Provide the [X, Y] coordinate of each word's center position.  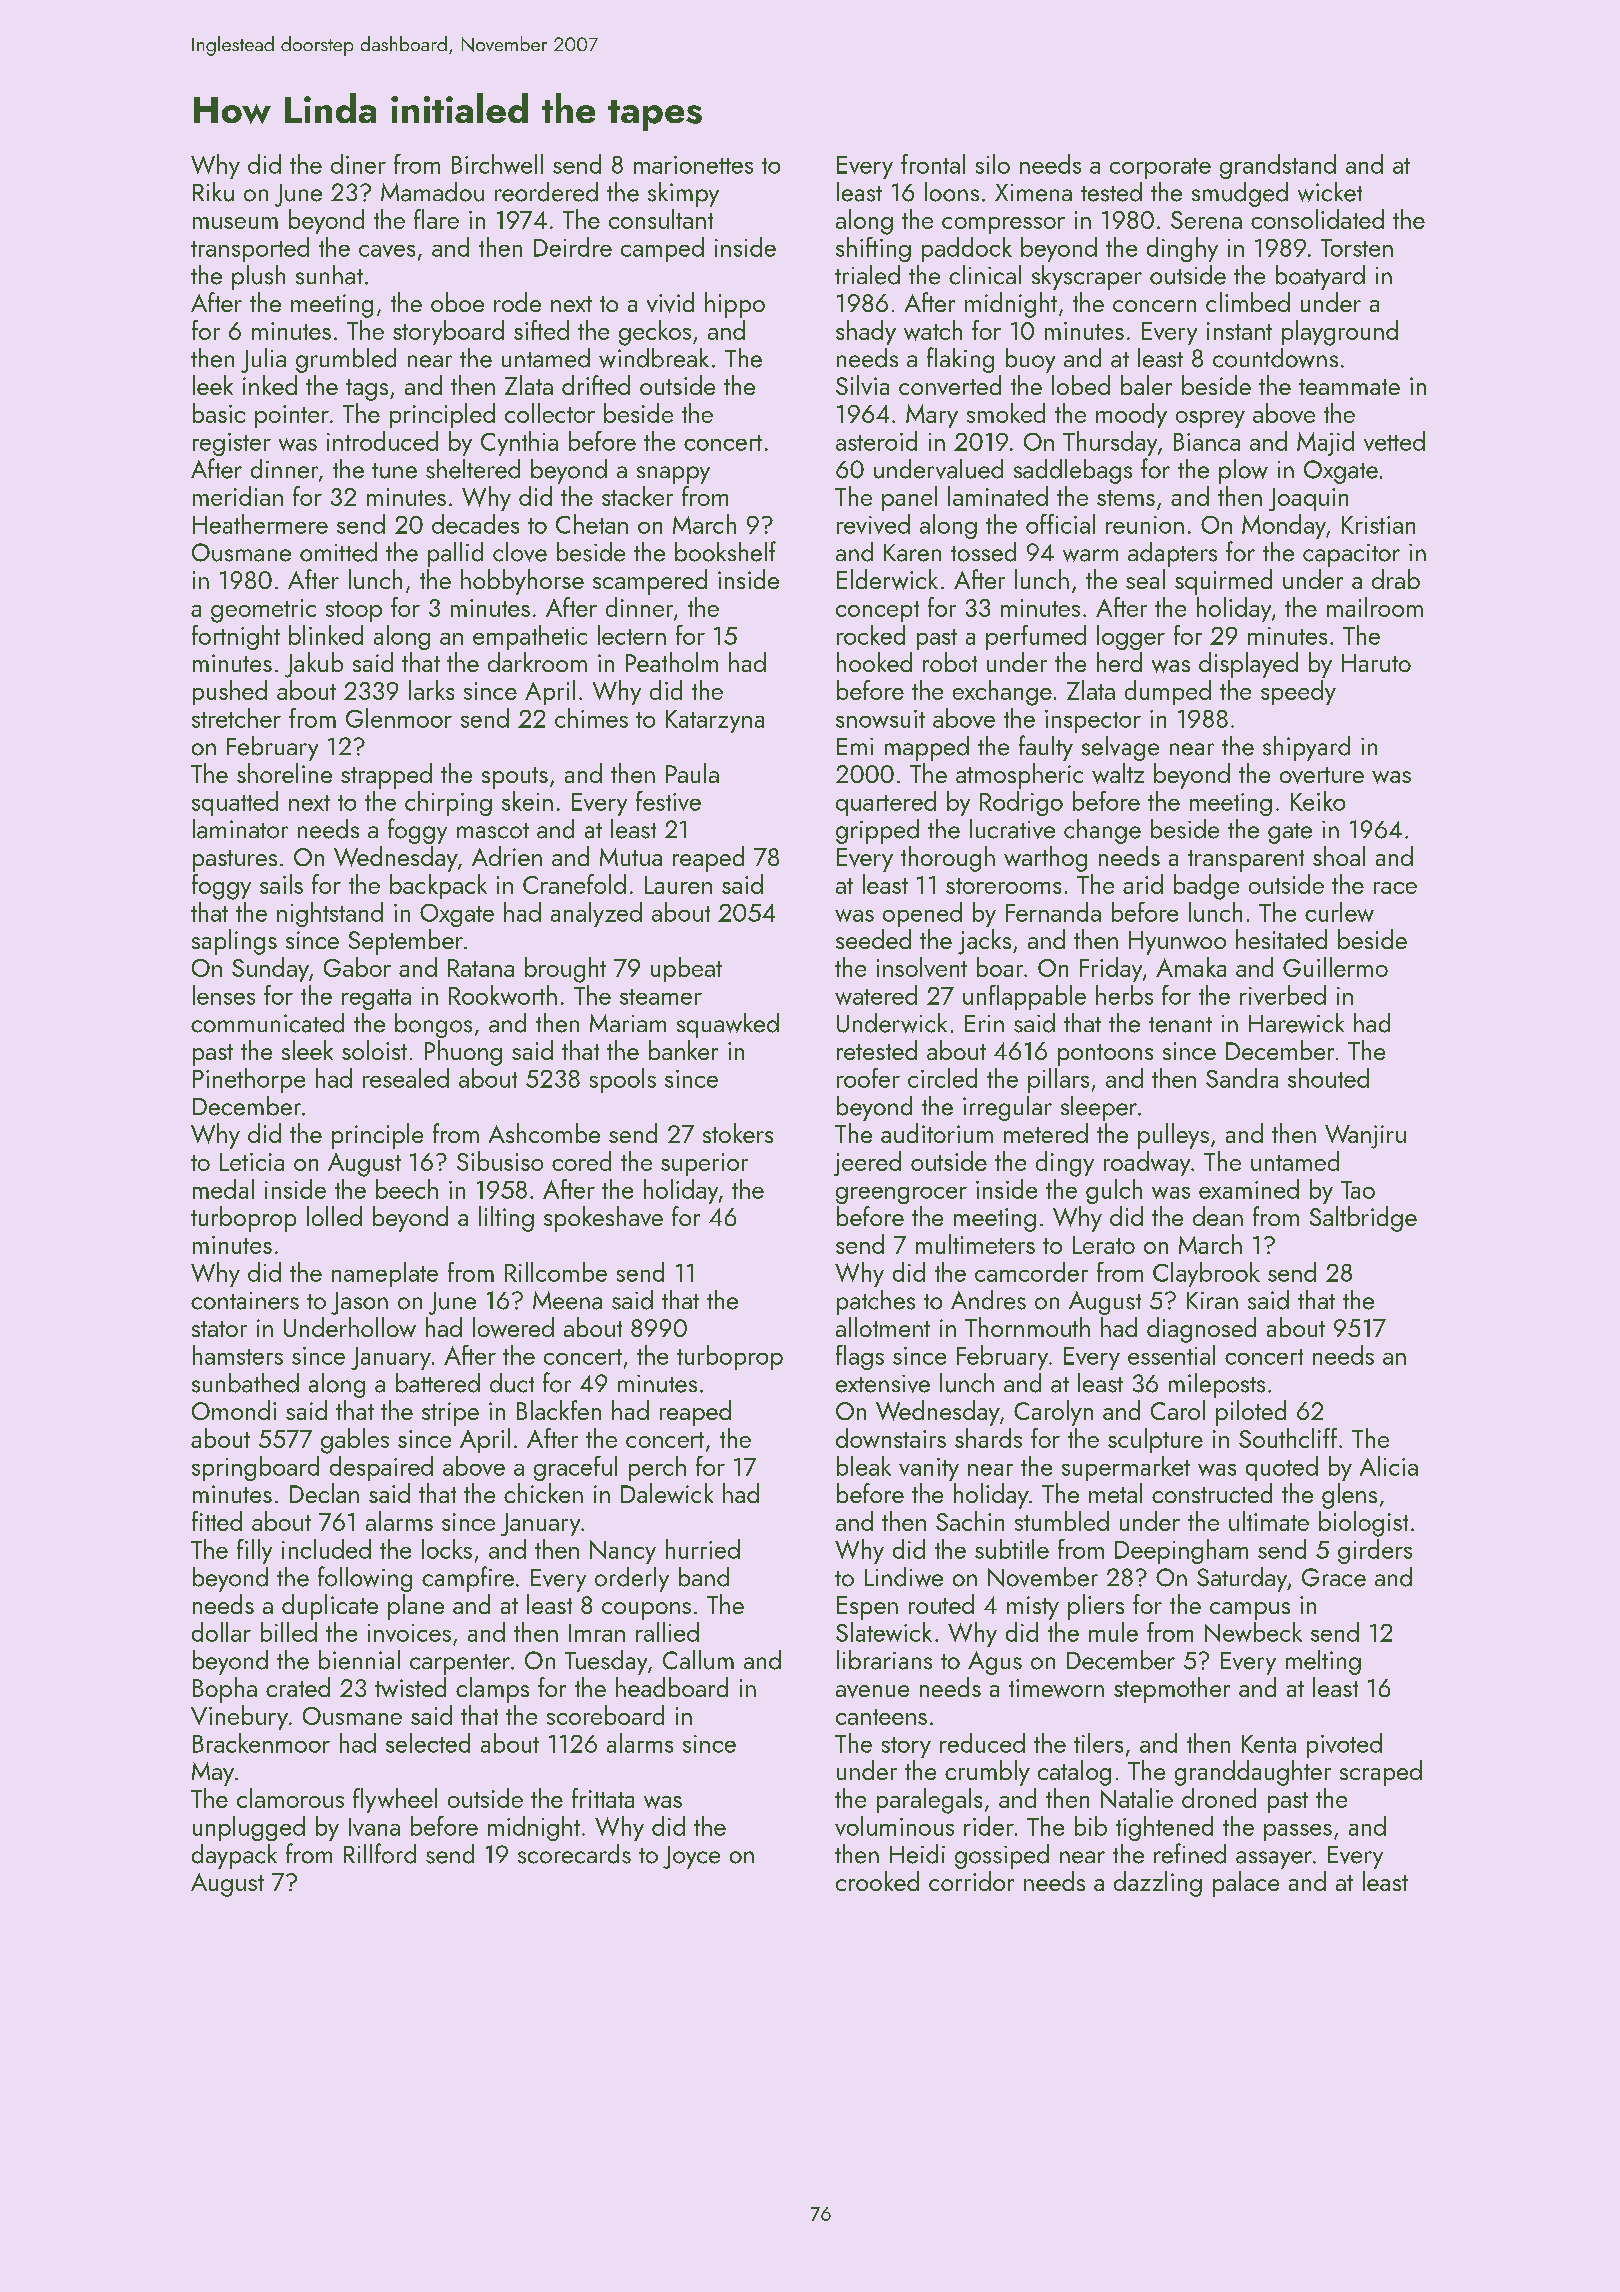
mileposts [1217, 1385]
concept [877, 611]
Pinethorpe [249, 1080]
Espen [867, 1608]
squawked [728, 1025]
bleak [864, 1466]
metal [1115, 1493]
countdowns [1275, 358]
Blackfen [559, 1410]
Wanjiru [1365, 1137]
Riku [213, 192]
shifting [873, 249]
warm [1090, 555]
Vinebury [239, 1717]
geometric [263, 611]
